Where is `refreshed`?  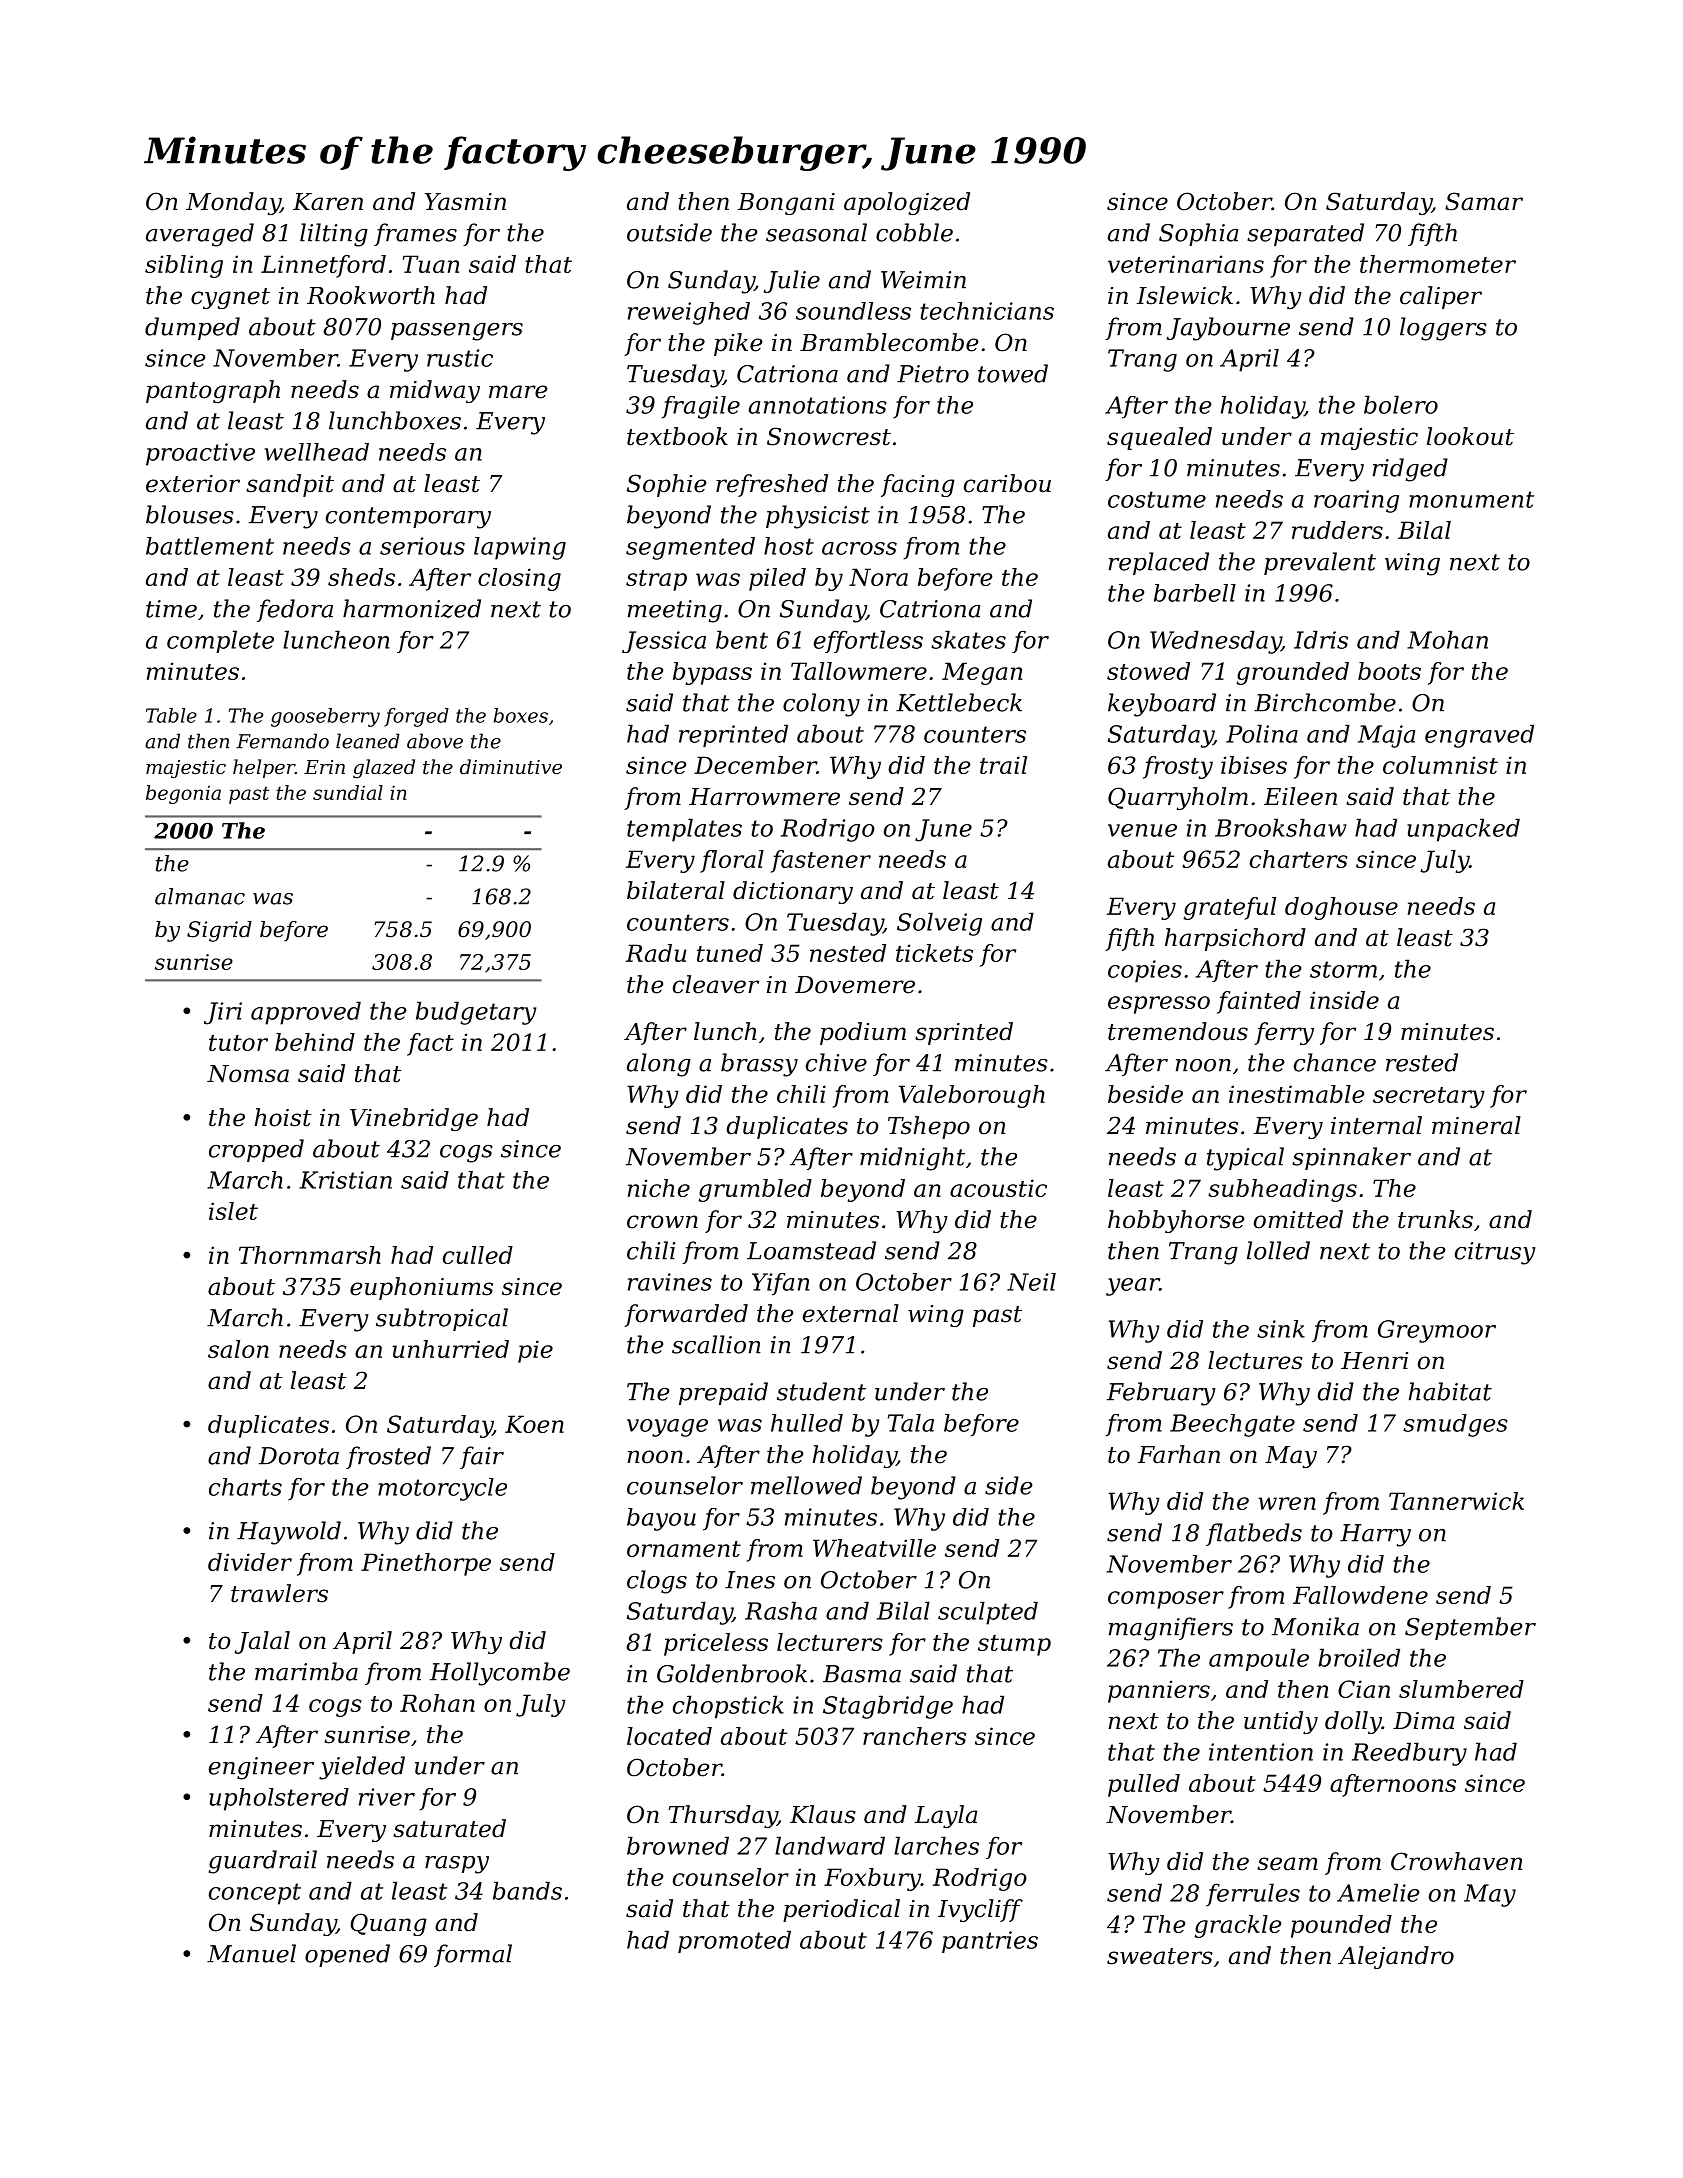
refreshed is located at coordinates (772, 485).
